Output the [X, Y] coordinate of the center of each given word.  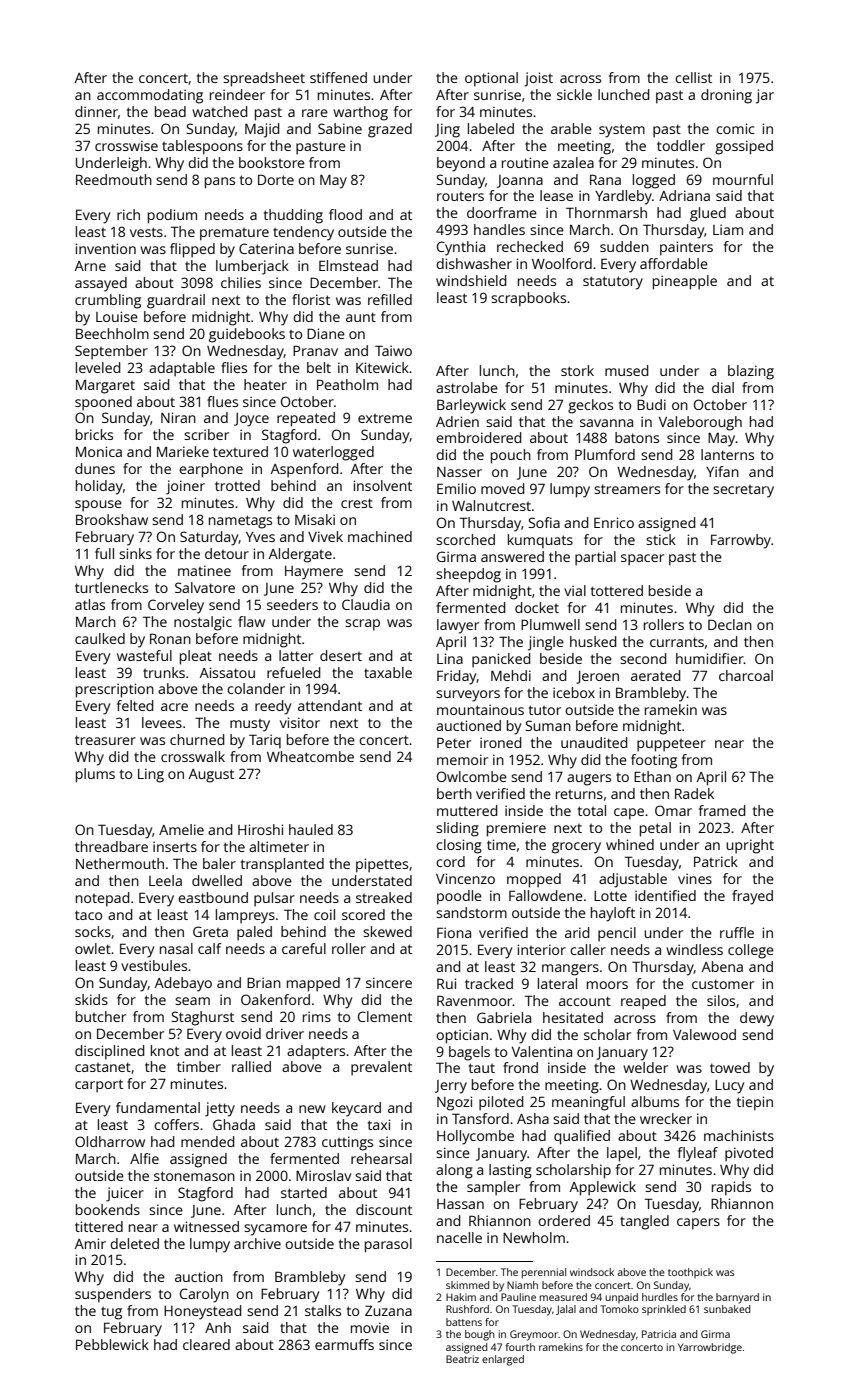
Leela [165, 880]
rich [128, 214]
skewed [387, 931]
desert [341, 655]
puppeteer [671, 745]
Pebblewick [112, 1344]
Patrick [716, 861]
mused [627, 370]
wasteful [144, 655]
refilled [390, 299]
